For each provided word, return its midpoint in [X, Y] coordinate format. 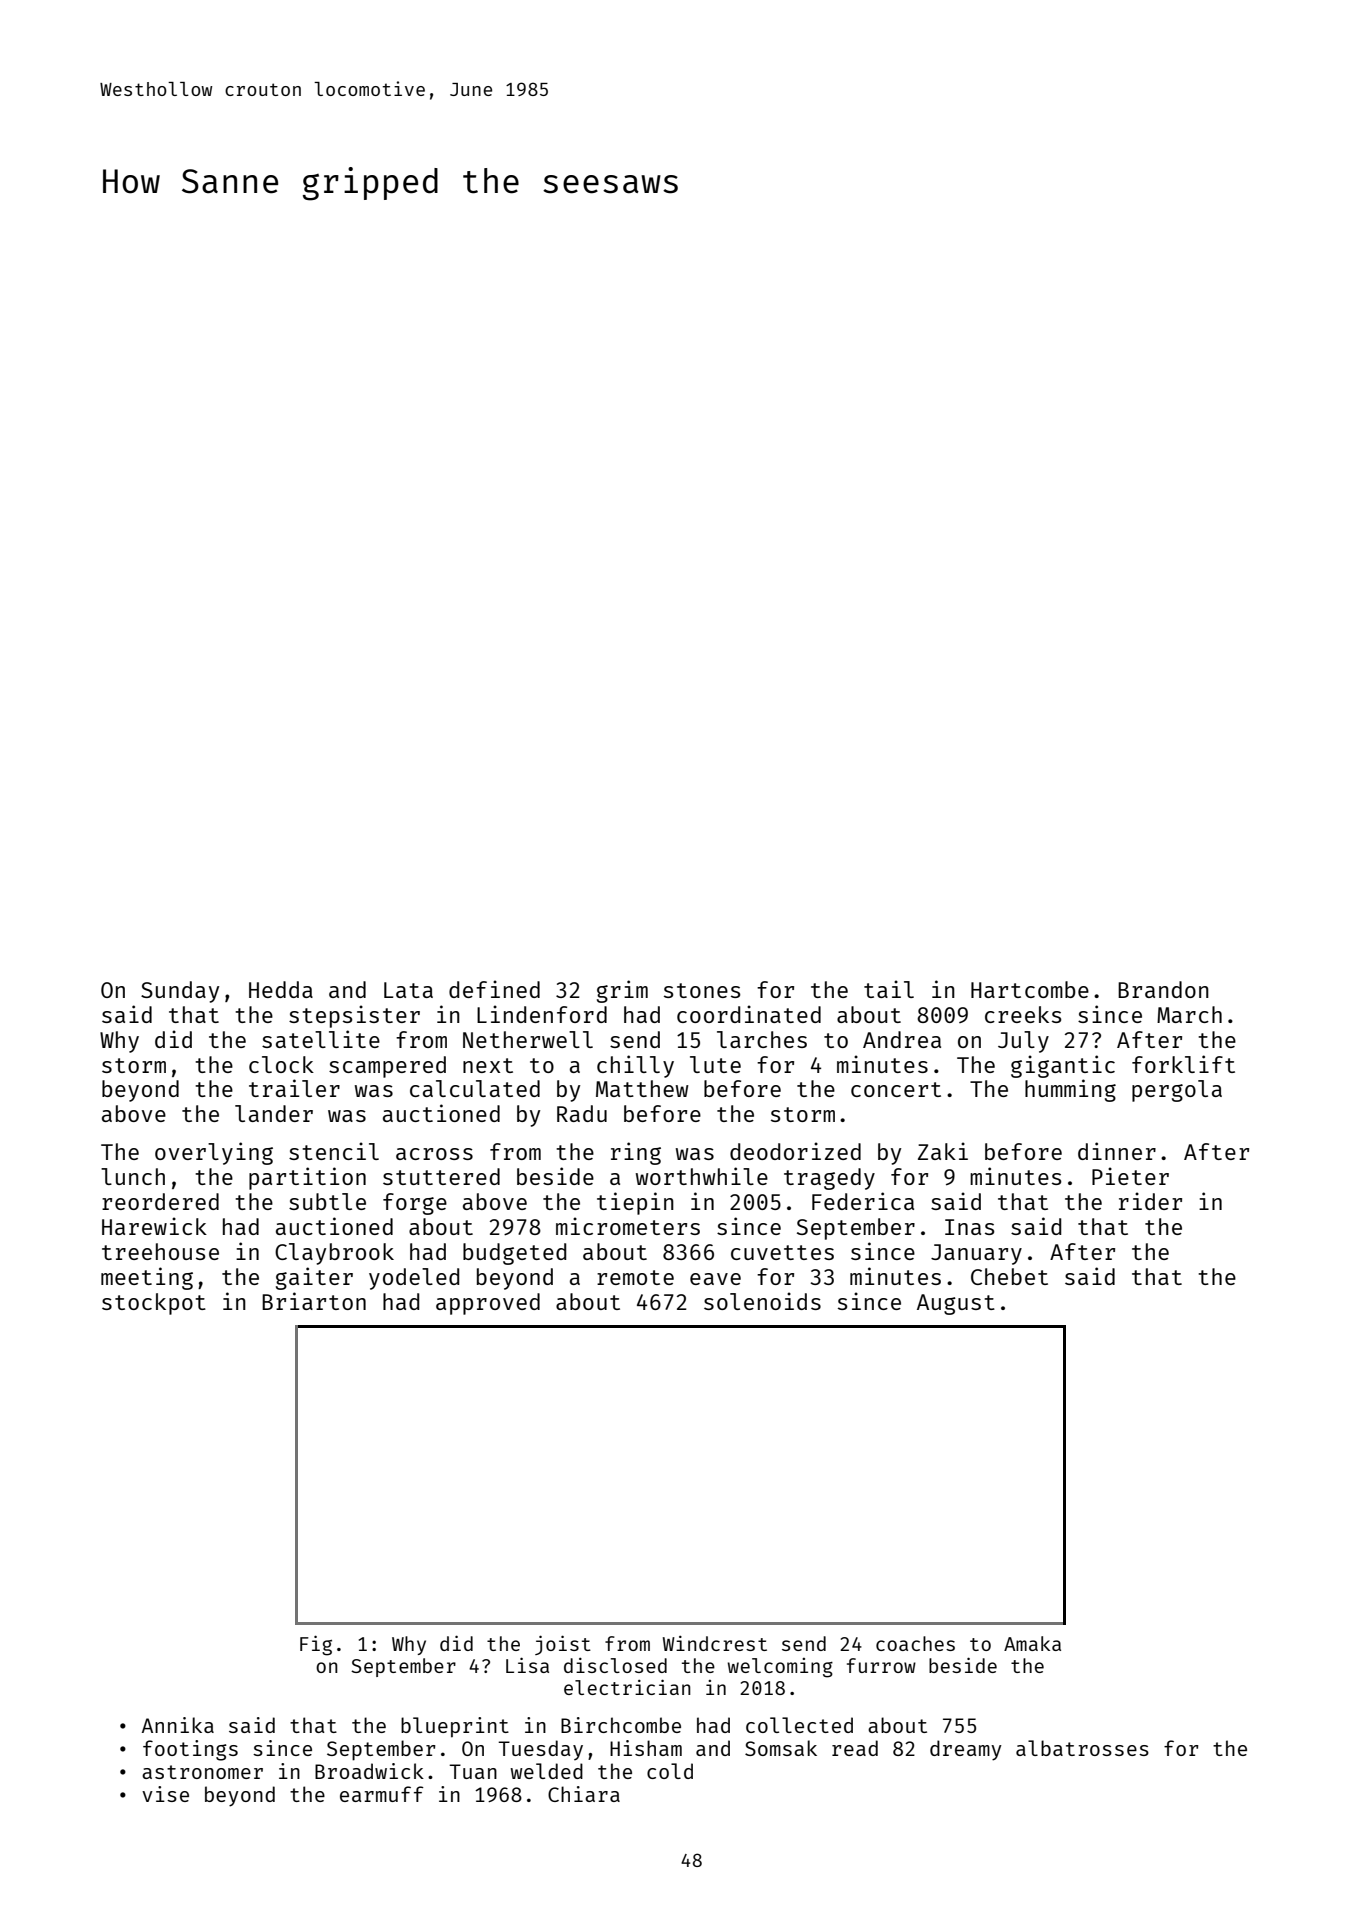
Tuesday [540, 1750]
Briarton [314, 1301]
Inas [969, 1227]
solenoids [762, 1301]
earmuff [382, 1794]
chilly [635, 1066]
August [956, 1304]
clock [281, 1064]
